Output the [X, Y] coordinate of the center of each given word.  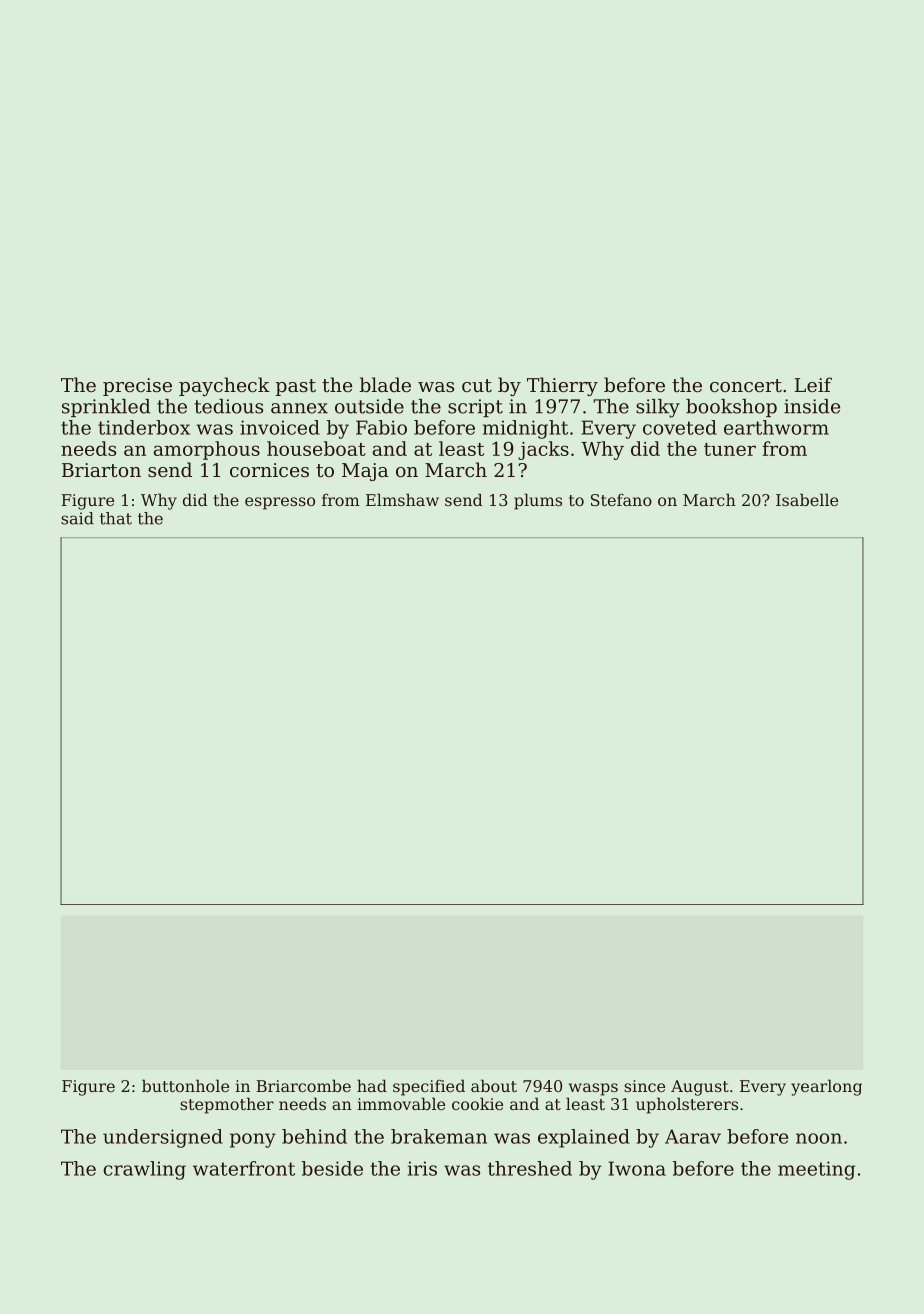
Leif [813, 384]
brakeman [439, 1136]
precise [137, 387]
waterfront [244, 1168]
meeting [816, 1170]
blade [385, 384]
